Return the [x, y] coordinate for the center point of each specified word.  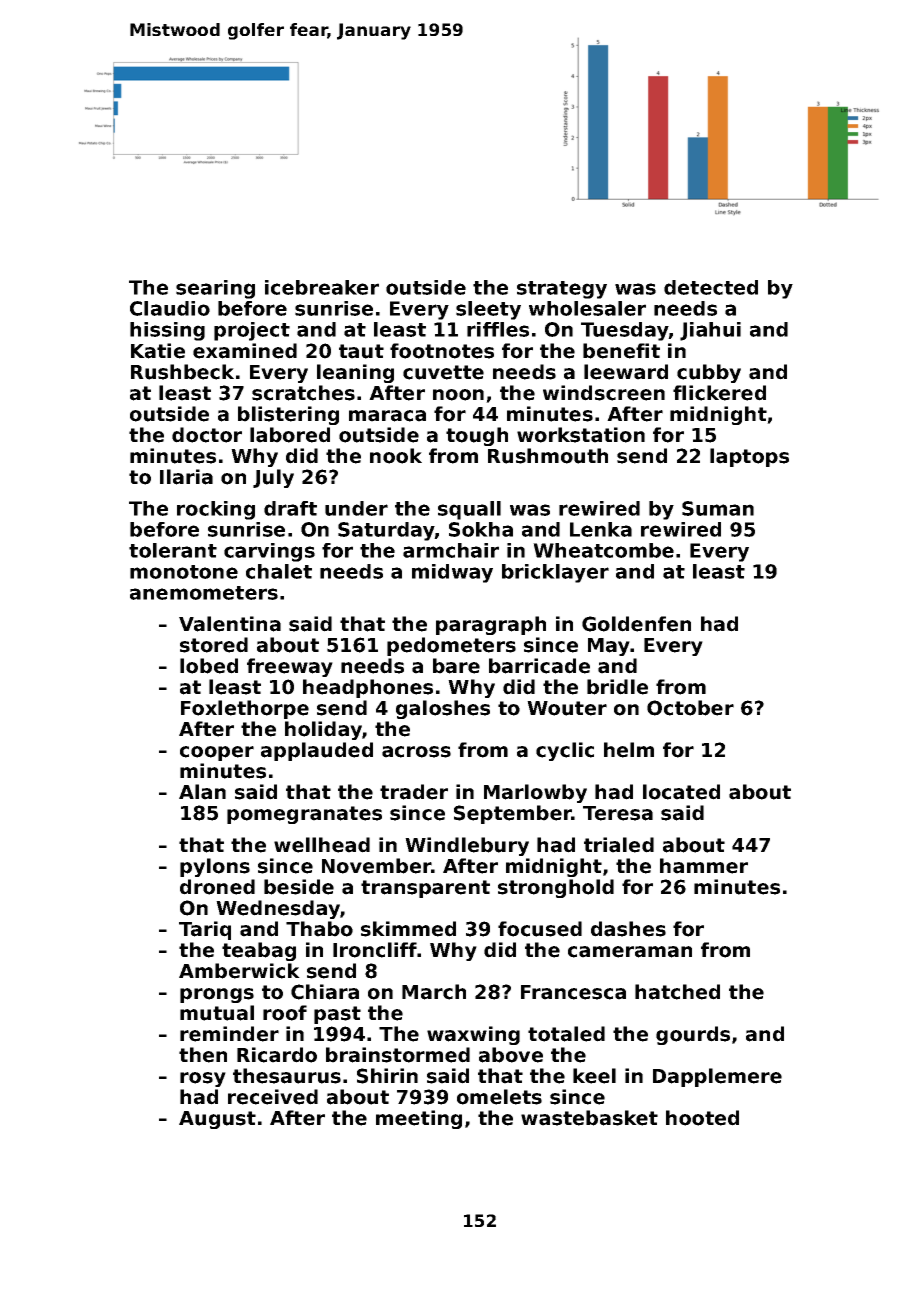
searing [215, 289]
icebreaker [322, 287]
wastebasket [589, 1118]
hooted [702, 1118]
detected [711, 287]
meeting [419, 1119]
